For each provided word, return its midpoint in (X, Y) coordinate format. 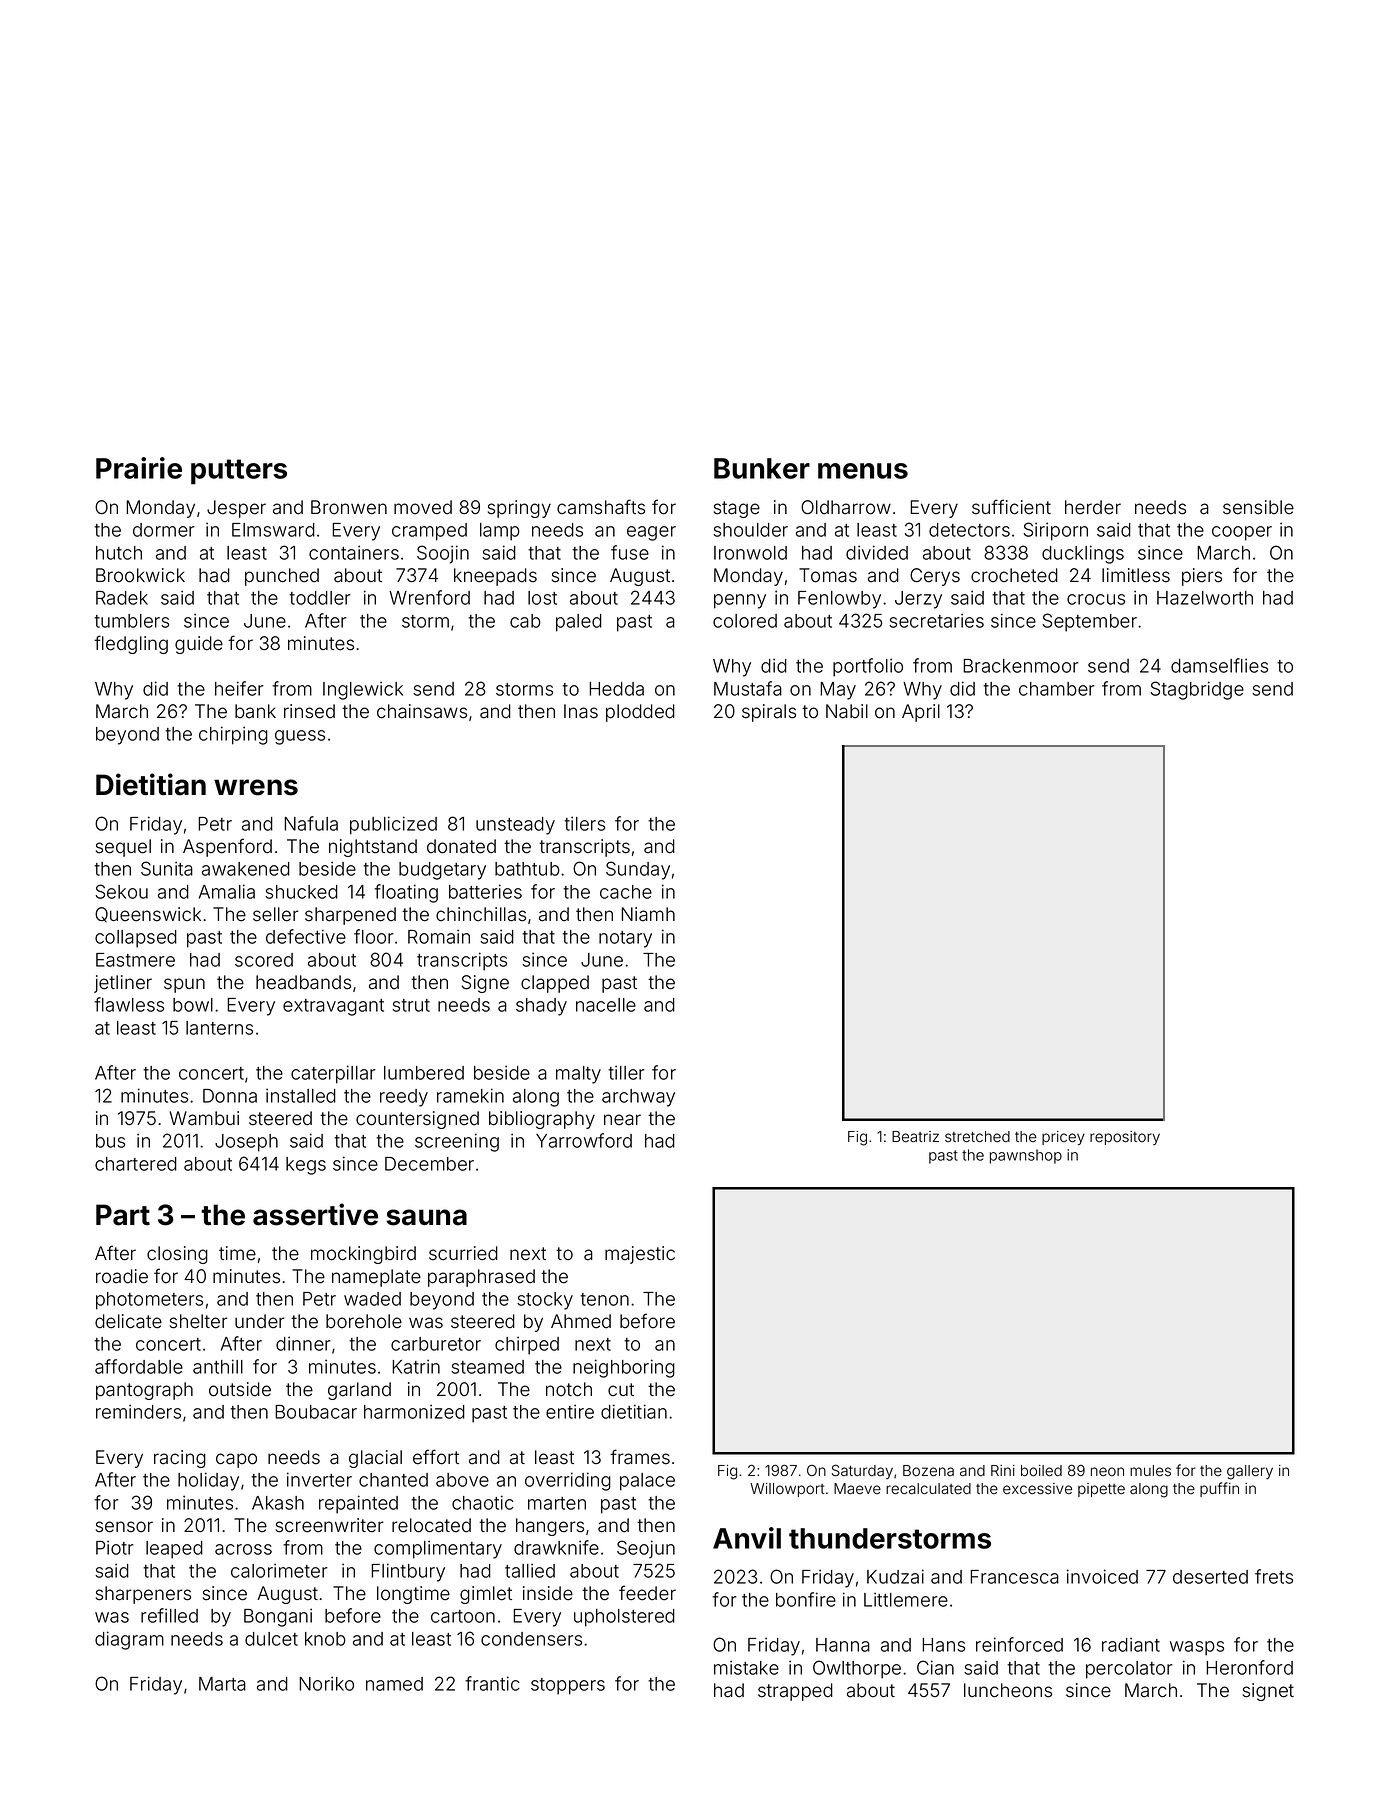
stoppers (568, 1686)
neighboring (624, 1368)
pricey (1063, 1138)
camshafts (601, 507)
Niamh (648, 914)
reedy (404, 1098)
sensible (1258, 507)
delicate (128, 1321)
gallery (1250, 1472)
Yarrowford (584, 1140)
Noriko (326, 1683)
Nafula (311, 823)
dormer (164, 530)
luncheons (1008, 1690)
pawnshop (1026, 1156)
